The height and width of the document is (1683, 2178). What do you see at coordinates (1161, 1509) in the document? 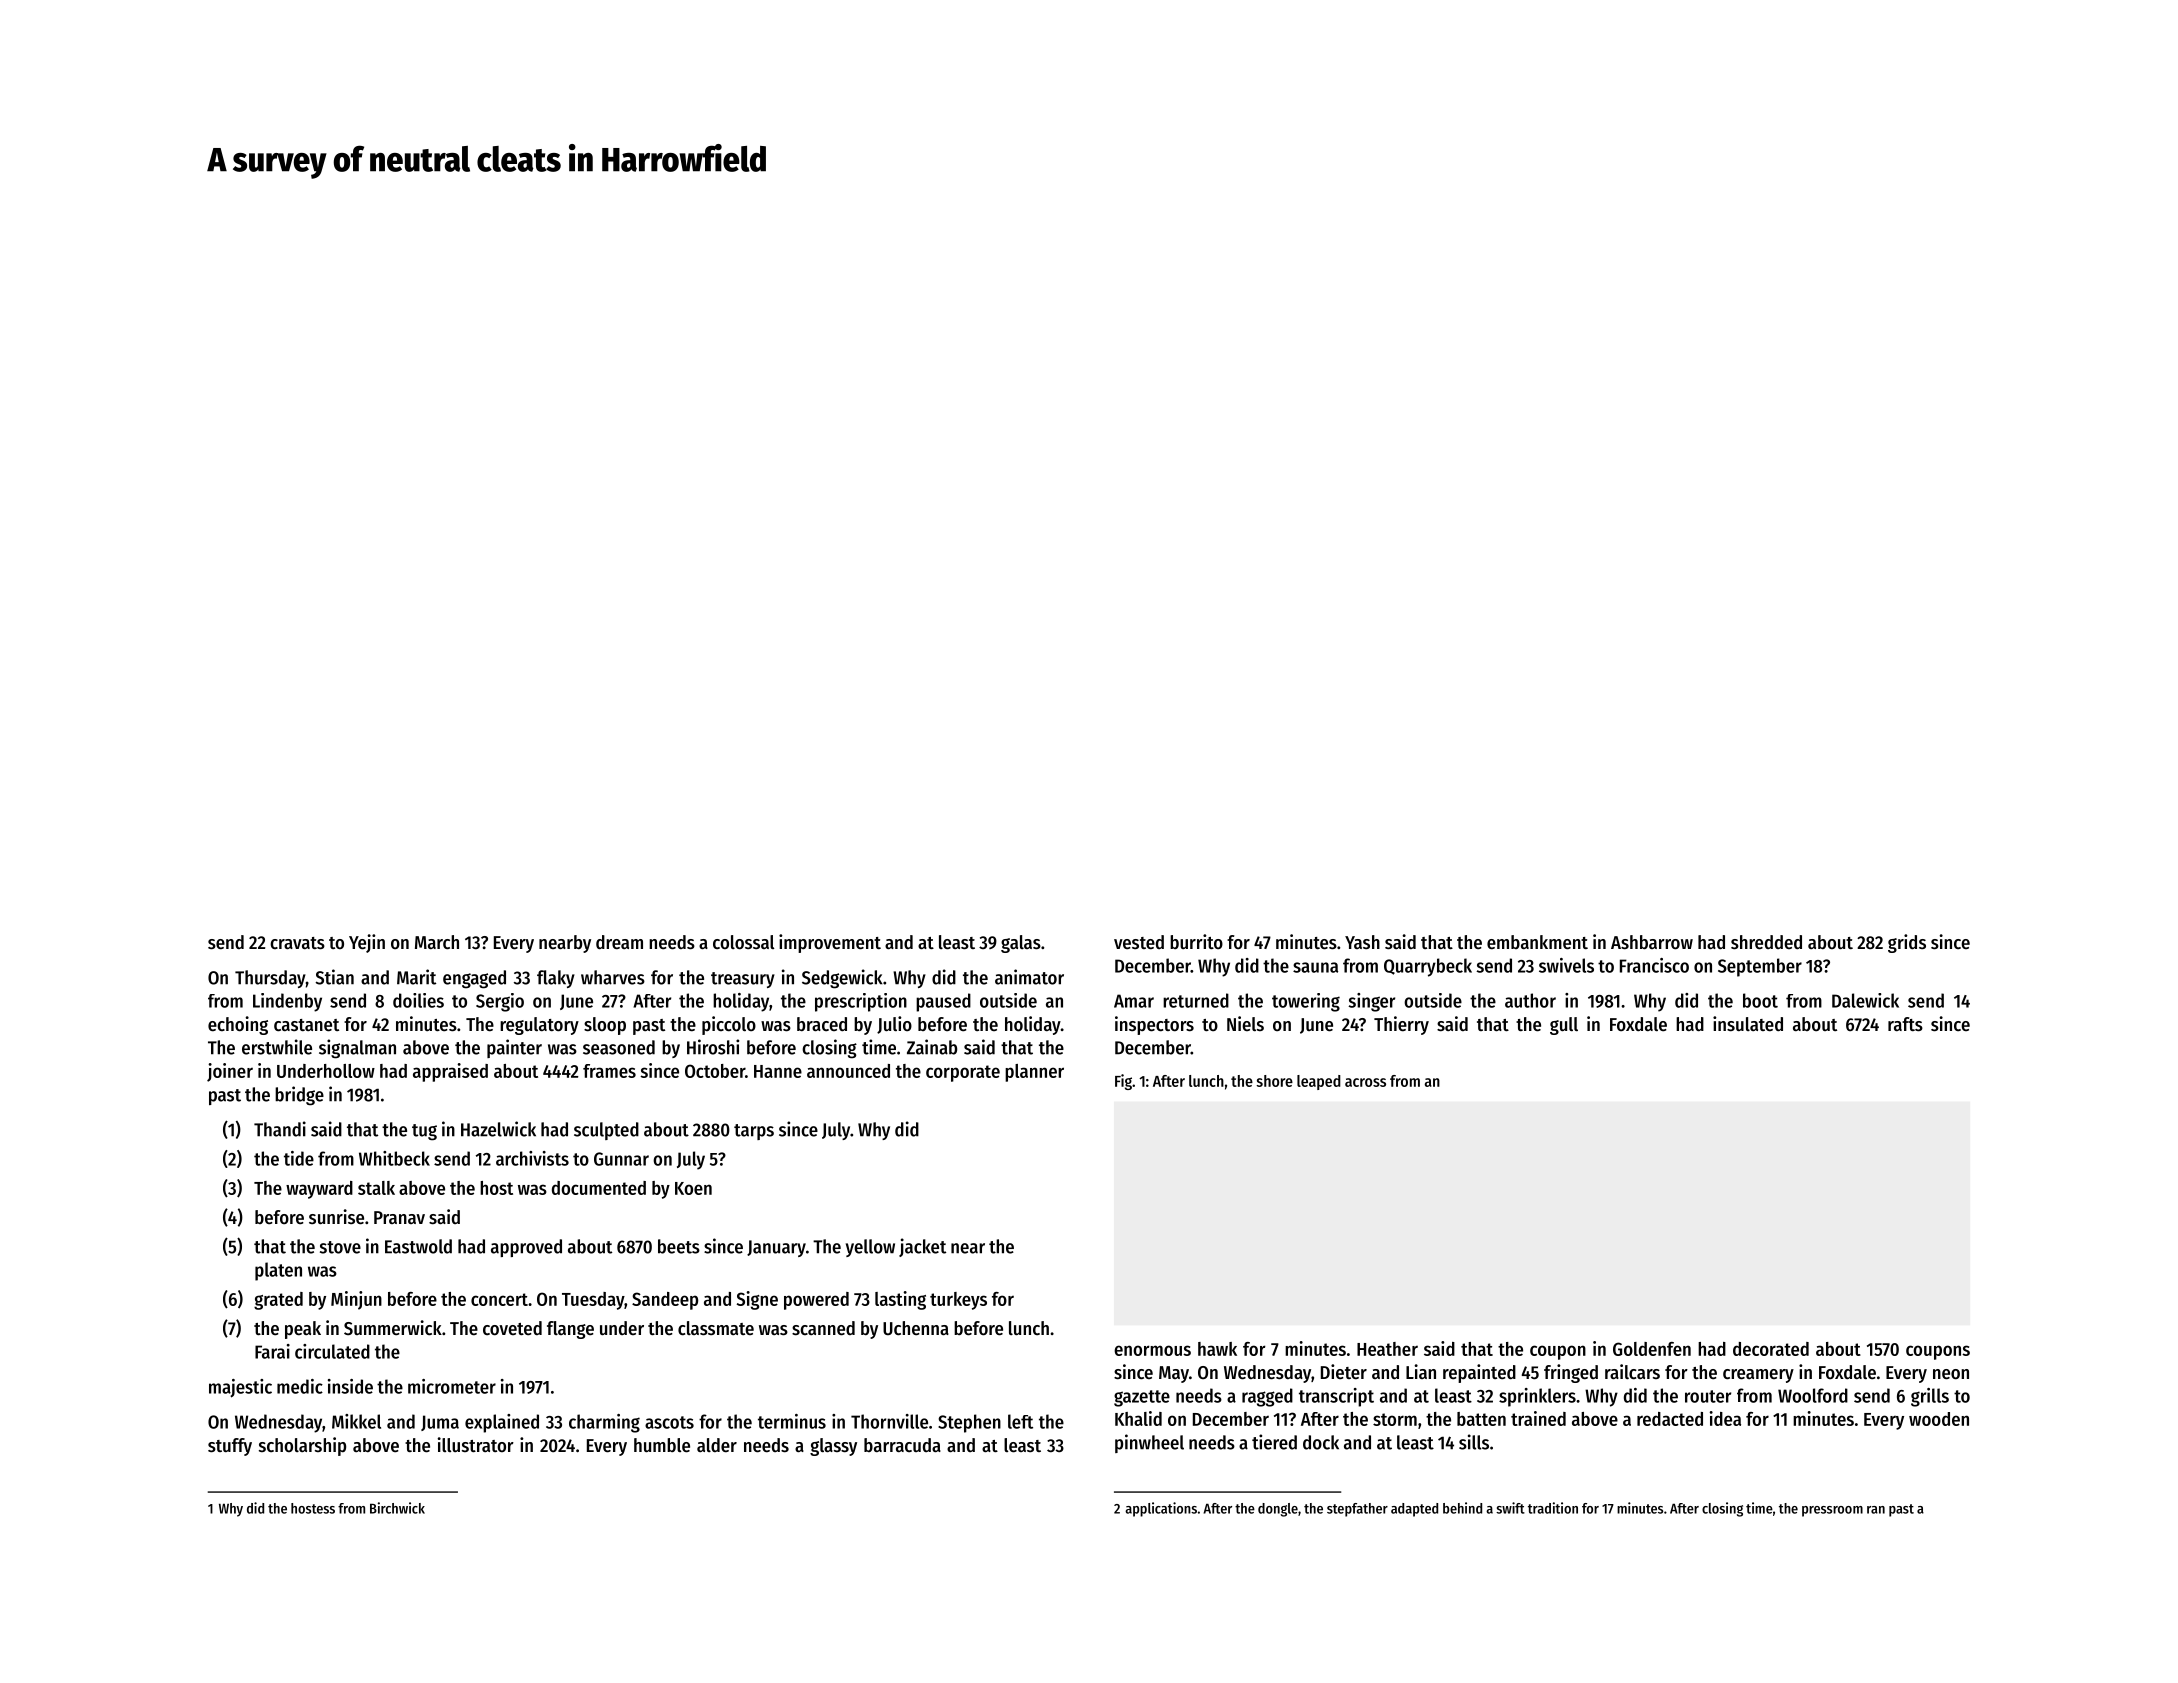
I see `applications` at bounding box center [1161, 1509].
